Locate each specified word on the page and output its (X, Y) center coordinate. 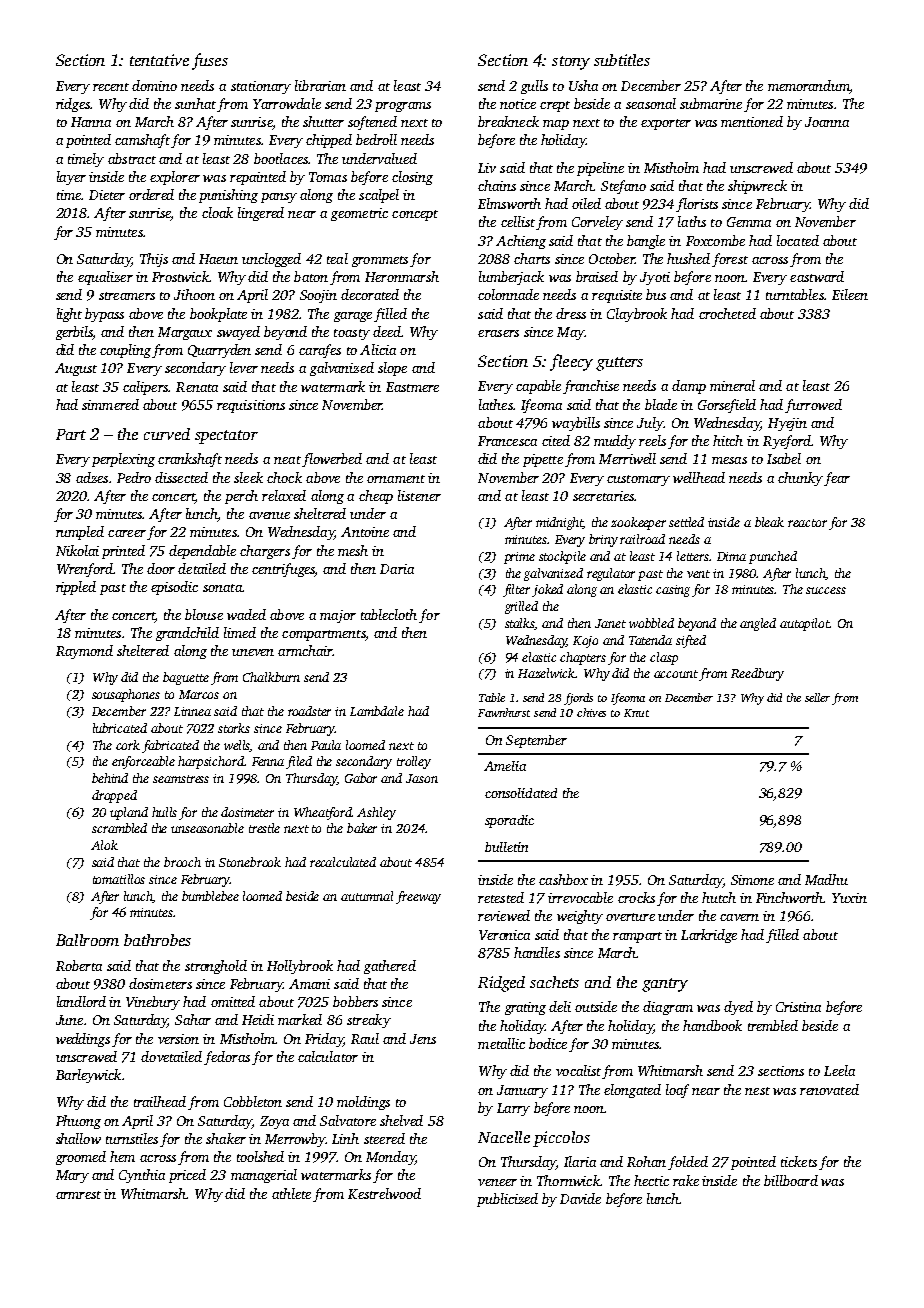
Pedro (134, 477)
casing (673, 591)
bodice (548, 1043)
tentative (159, 60)
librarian (320, 85)
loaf (677, 1091)
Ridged (501, 984)
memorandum (809, 85)
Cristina (798, 1007)
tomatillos (119, 879)
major (338, 616)
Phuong (78, 1122)
